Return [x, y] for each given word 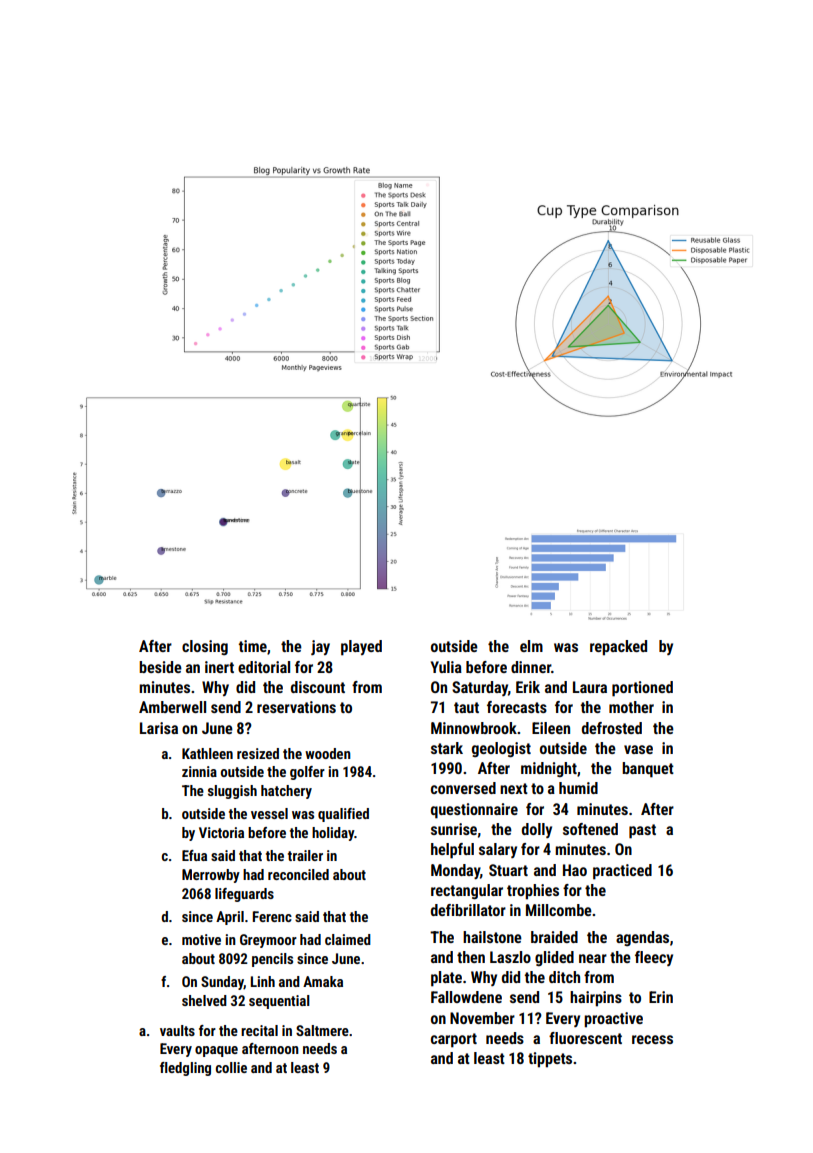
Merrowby [211, 876]
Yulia [446, 667]
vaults [177, 1030]
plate [446, 979]
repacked [618, 648]
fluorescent [585, 1038]
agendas [642, 938]
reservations [296, 707]
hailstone [492, 937]
